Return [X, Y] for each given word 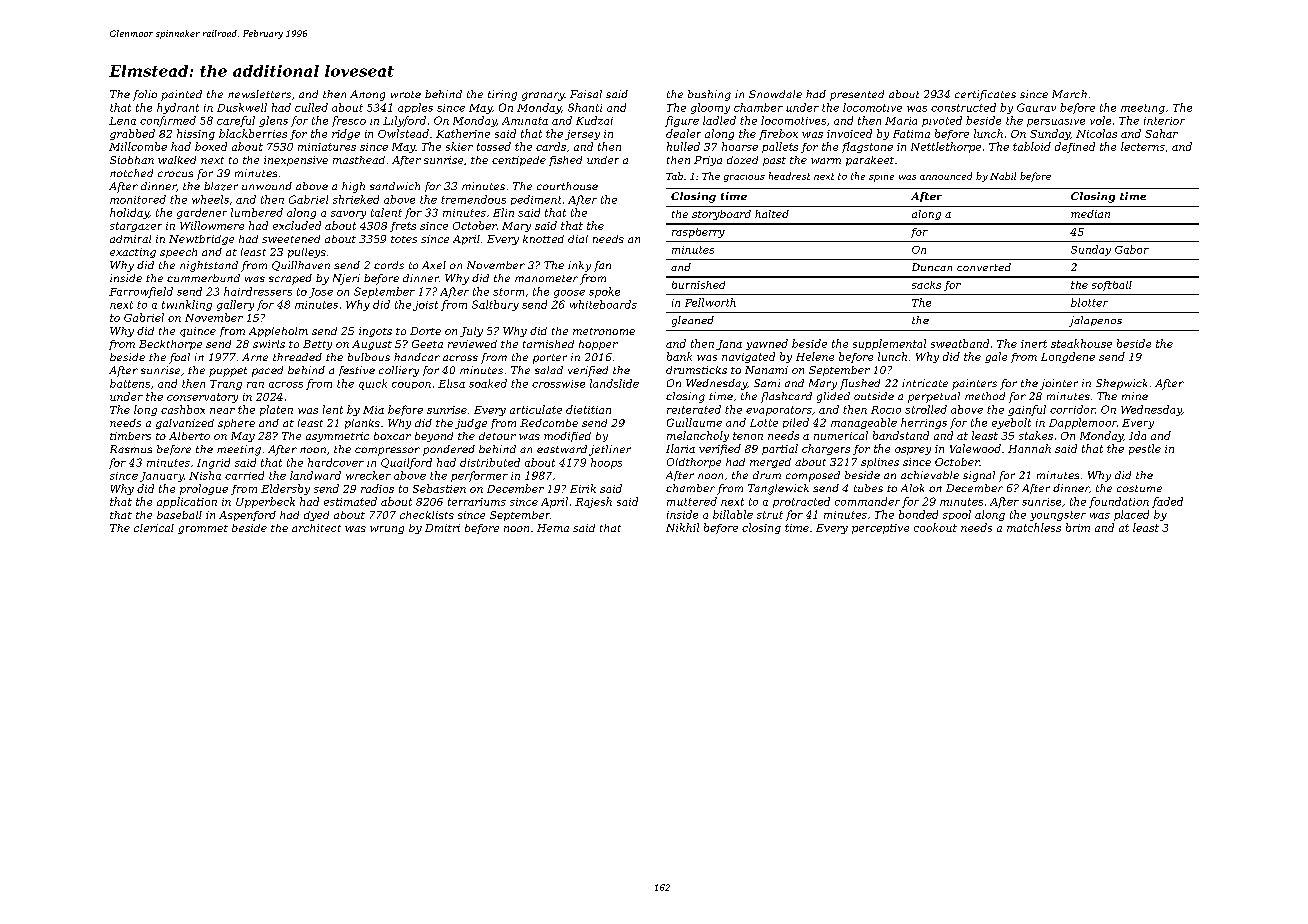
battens [130, 383]
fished [565, 161]
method [985, 396]
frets [403, 227]
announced [946, 176]
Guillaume [694, 422]
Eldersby [285, 489]
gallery [235, 305]
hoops [606, 463]
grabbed [132, 134]
